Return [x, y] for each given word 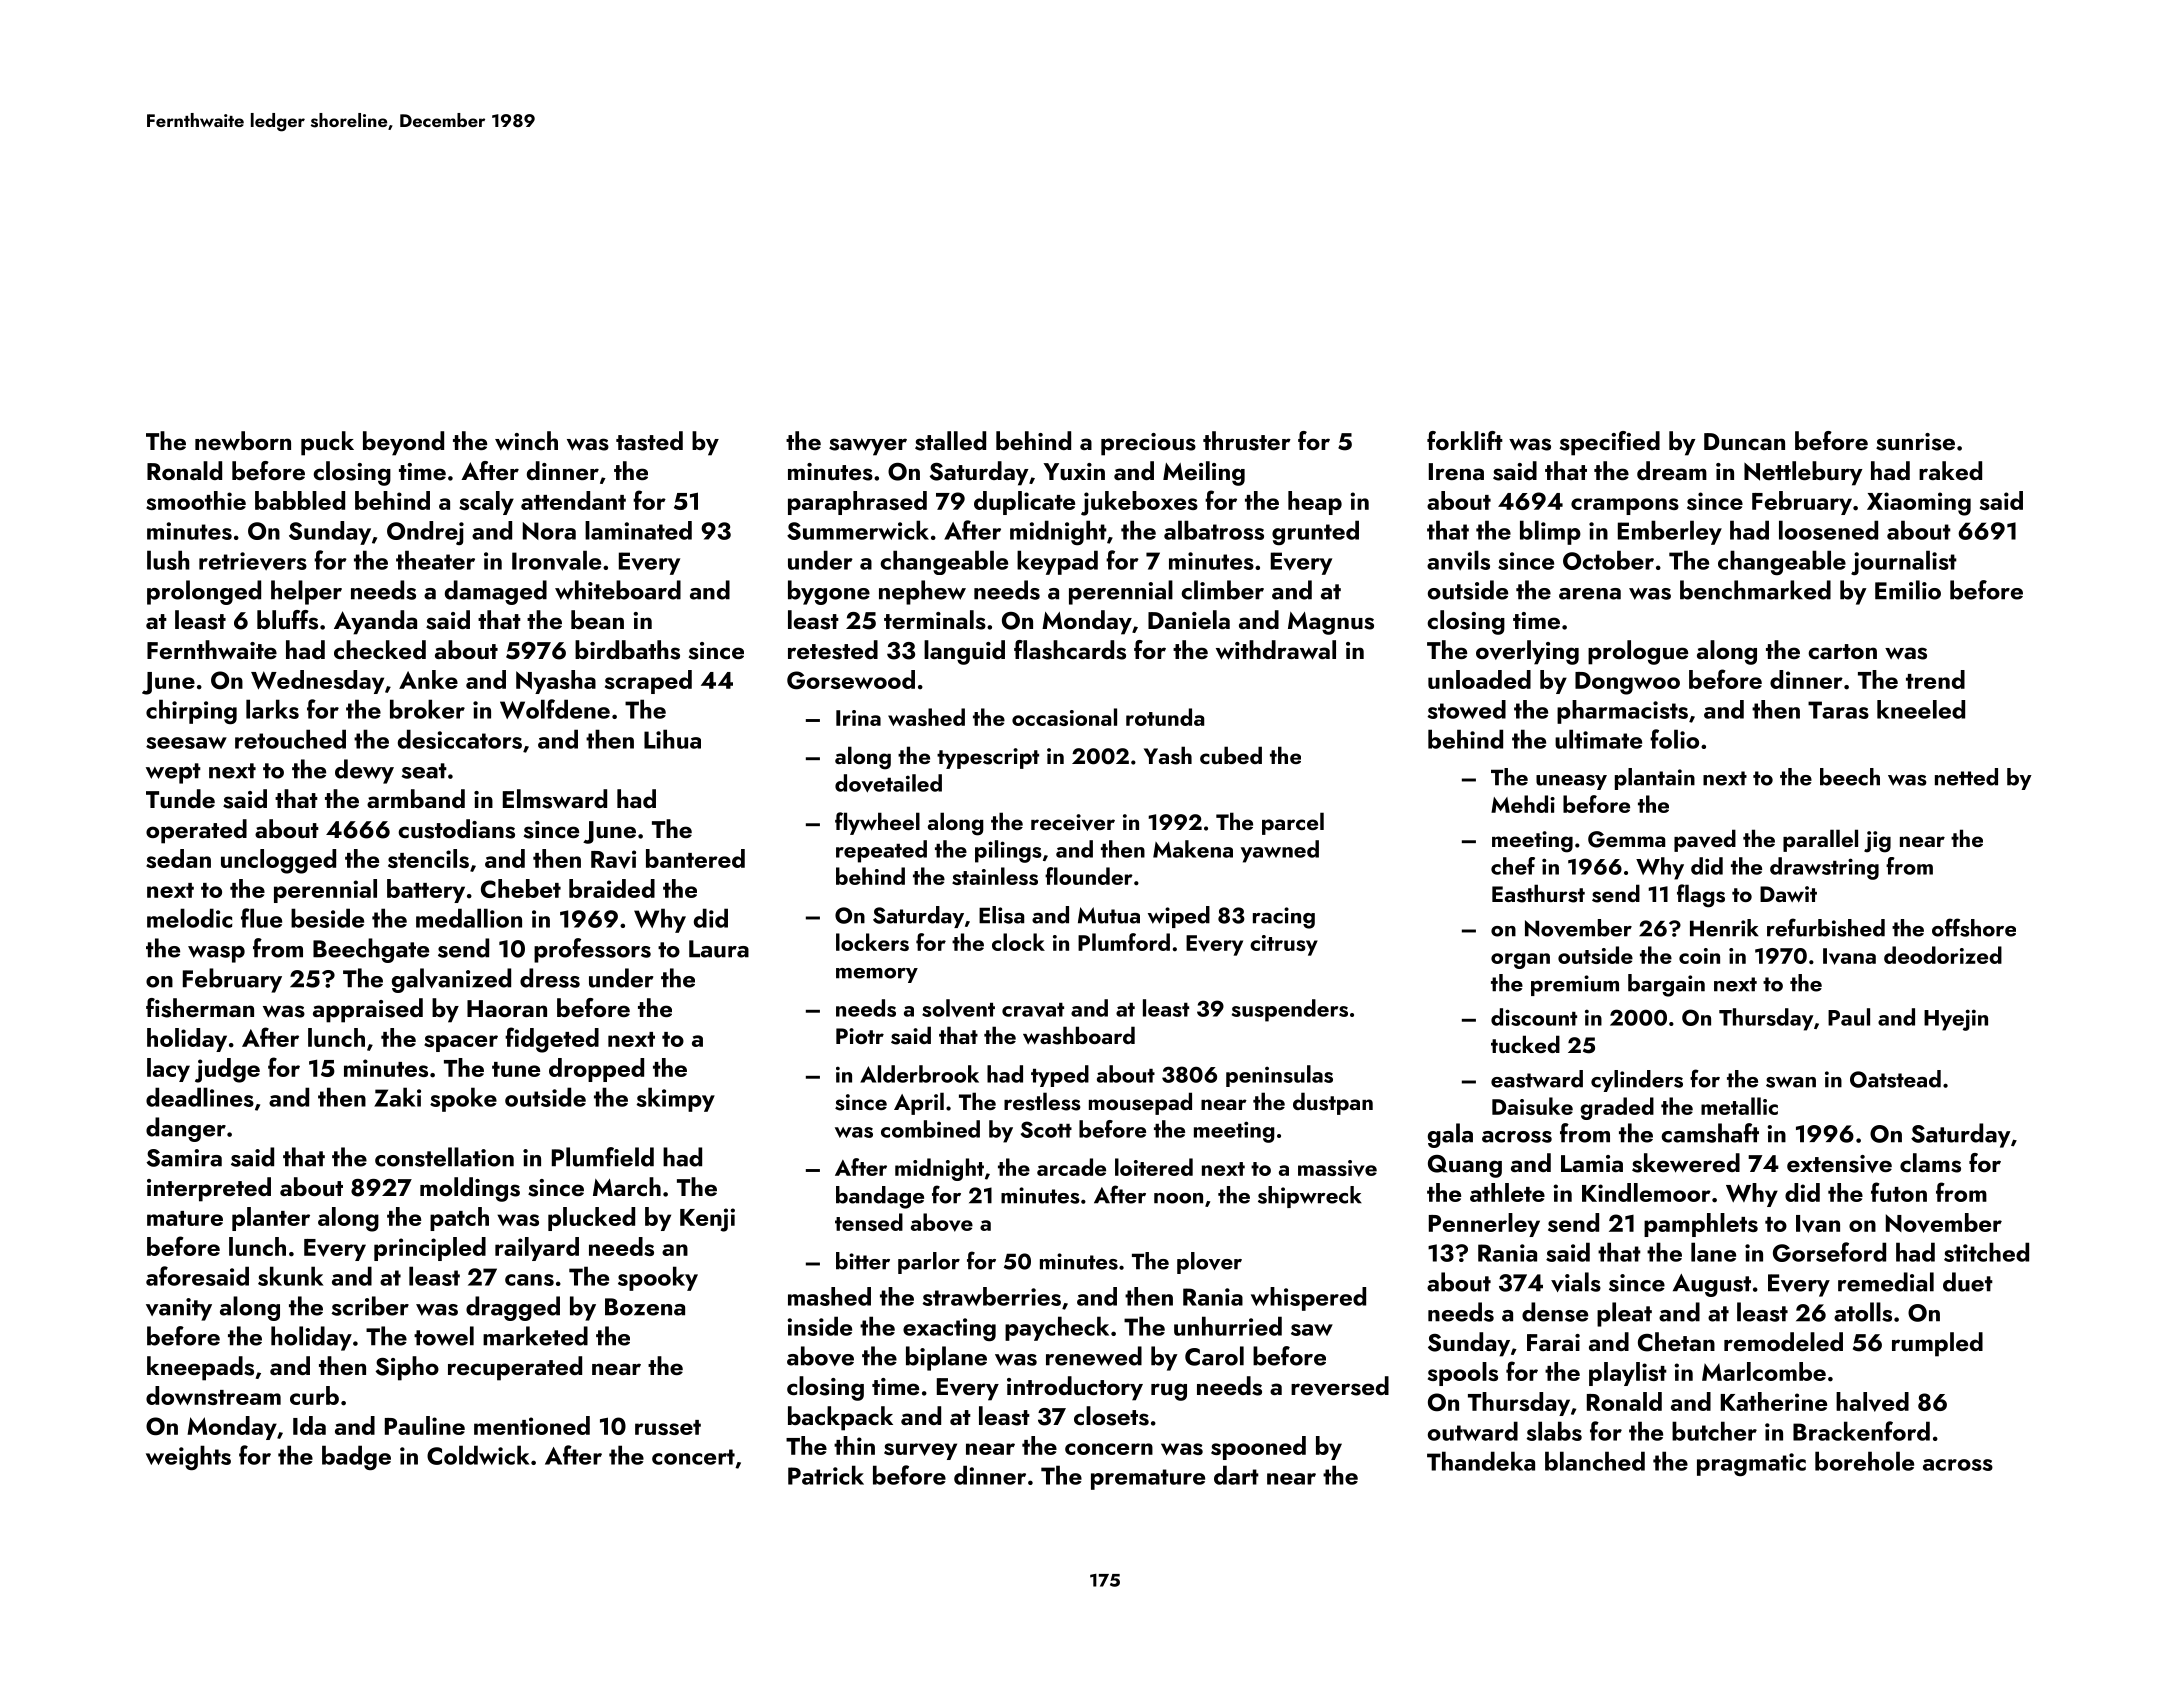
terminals [935, 620]
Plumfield [603, 1157]
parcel [1293, 823]
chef [1513, 866]
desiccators [460, 739]
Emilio [1908, 590]
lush [168, 560]
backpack [840, 1418]
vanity [179, 1309]
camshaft [1710, 1133]
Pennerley [1484, 1225]
